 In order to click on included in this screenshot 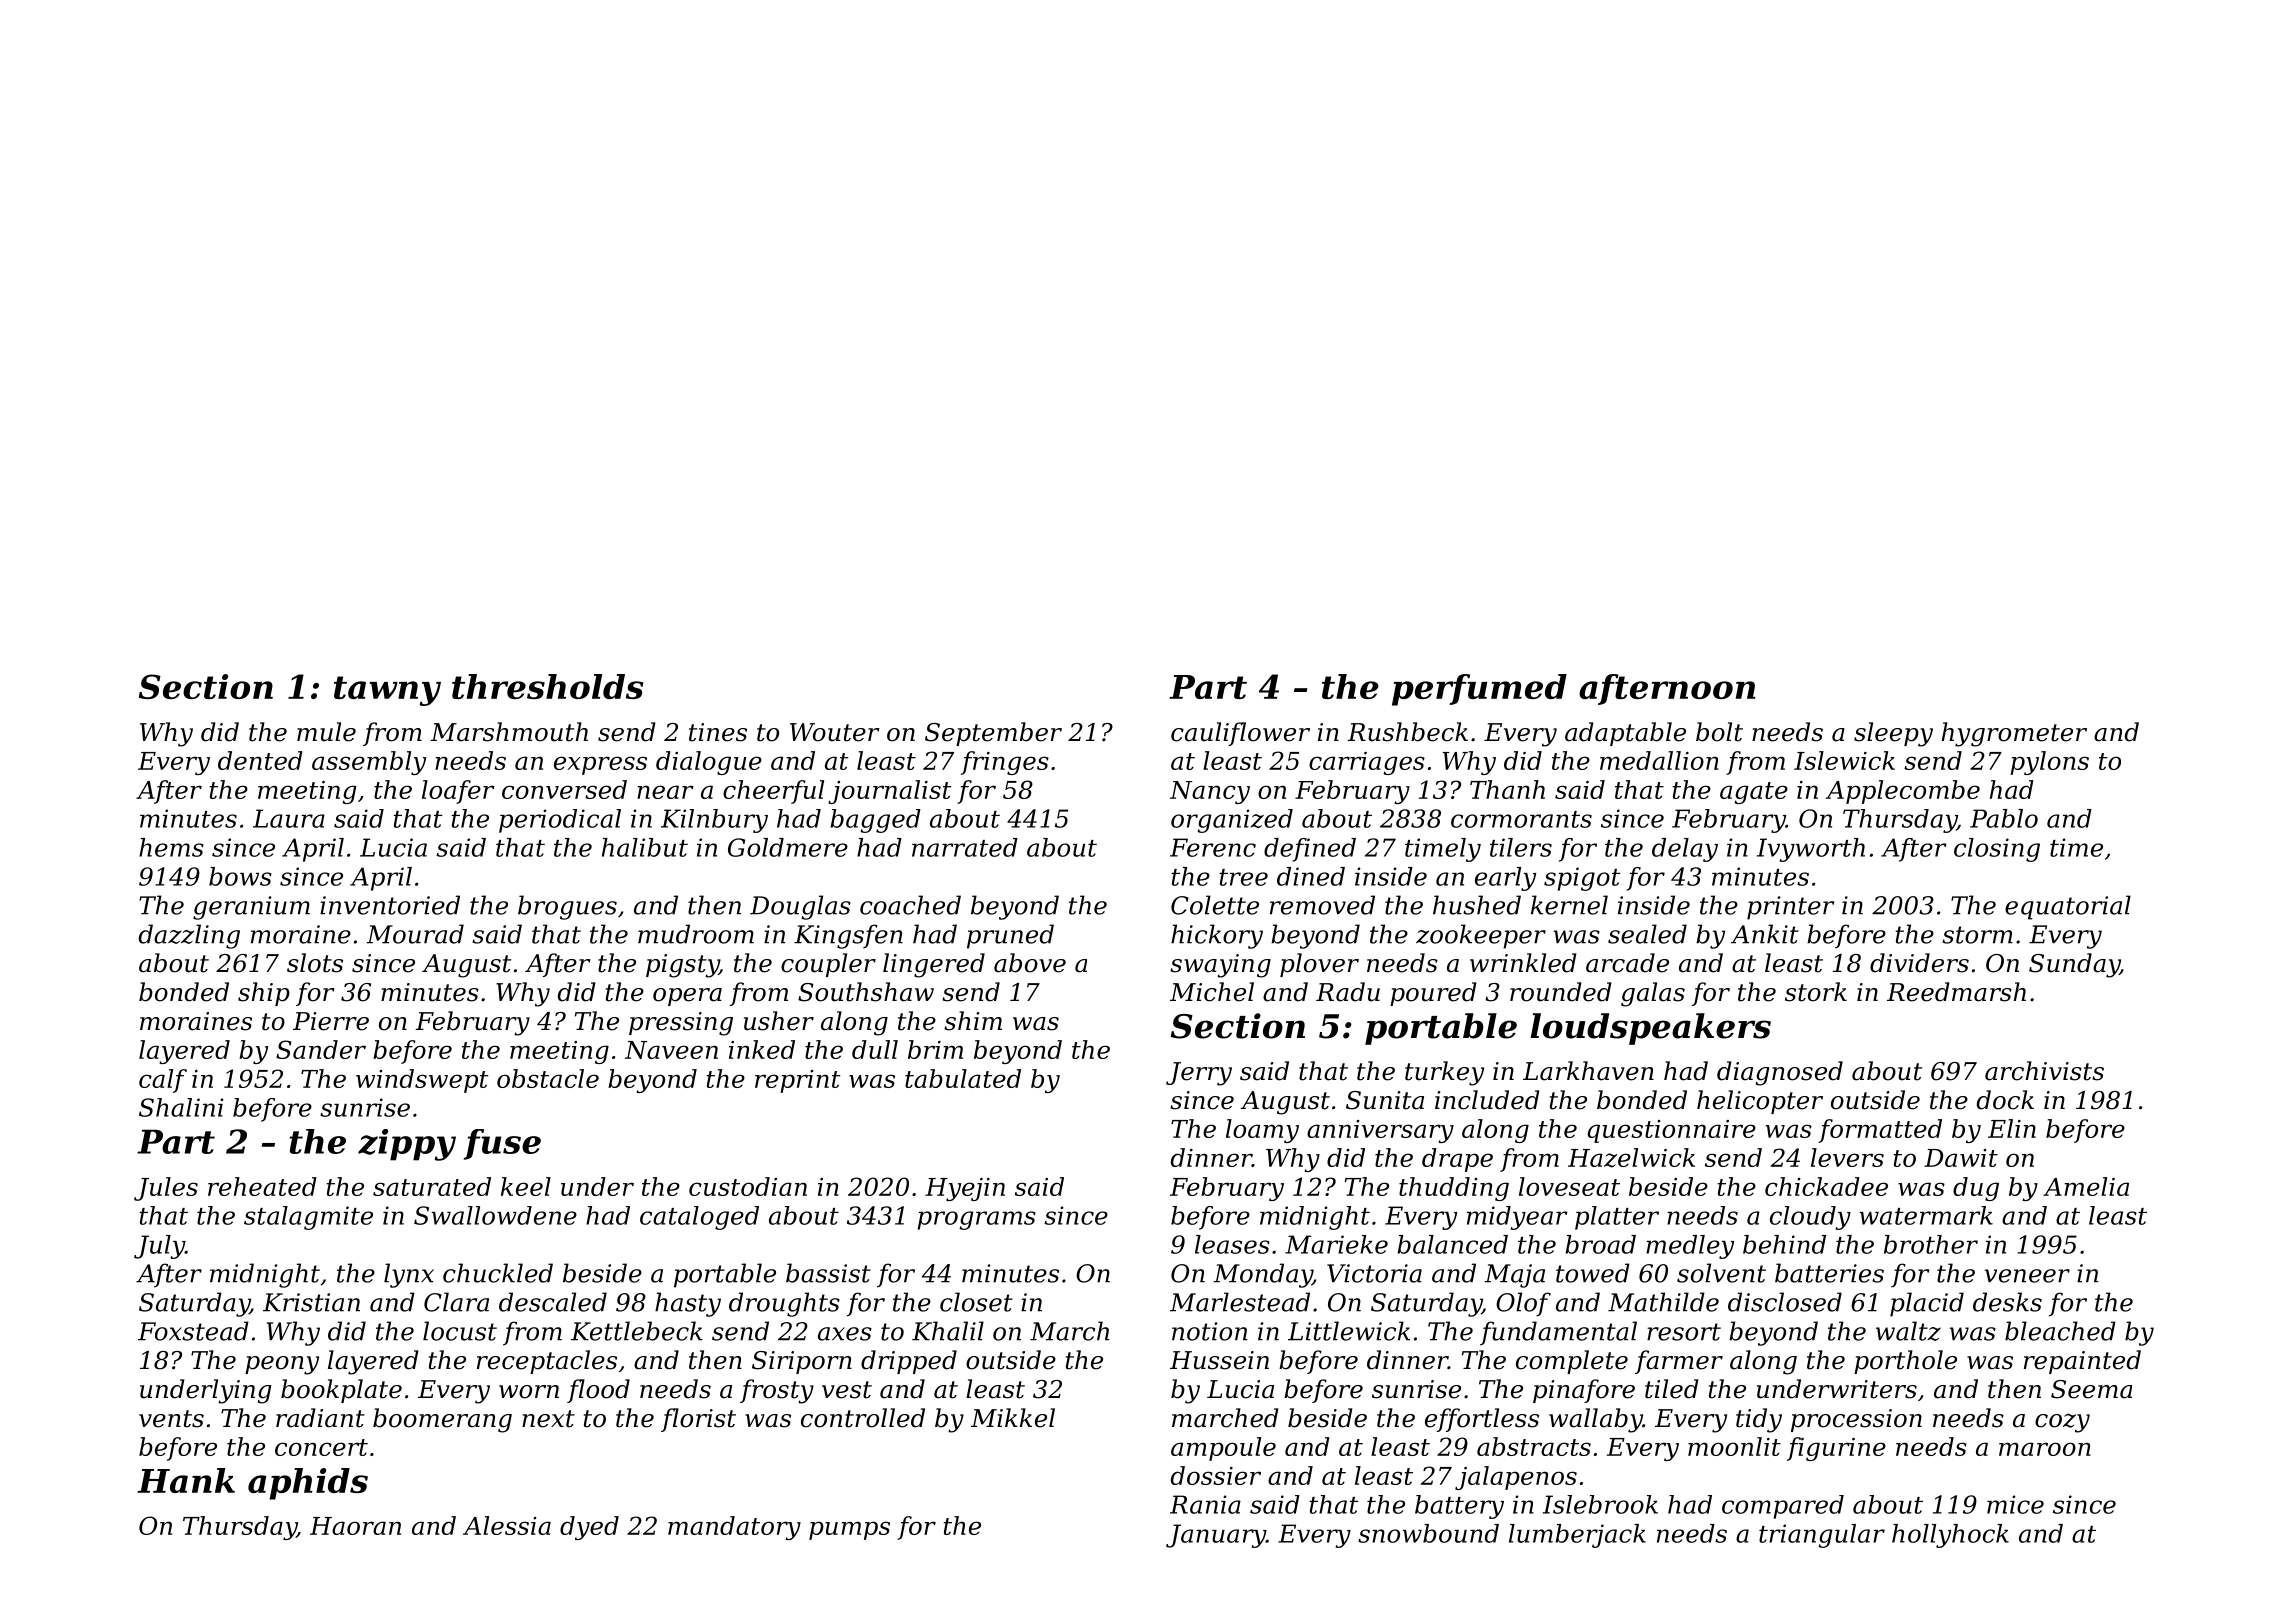, I will do `click(1487, 1100)`.
